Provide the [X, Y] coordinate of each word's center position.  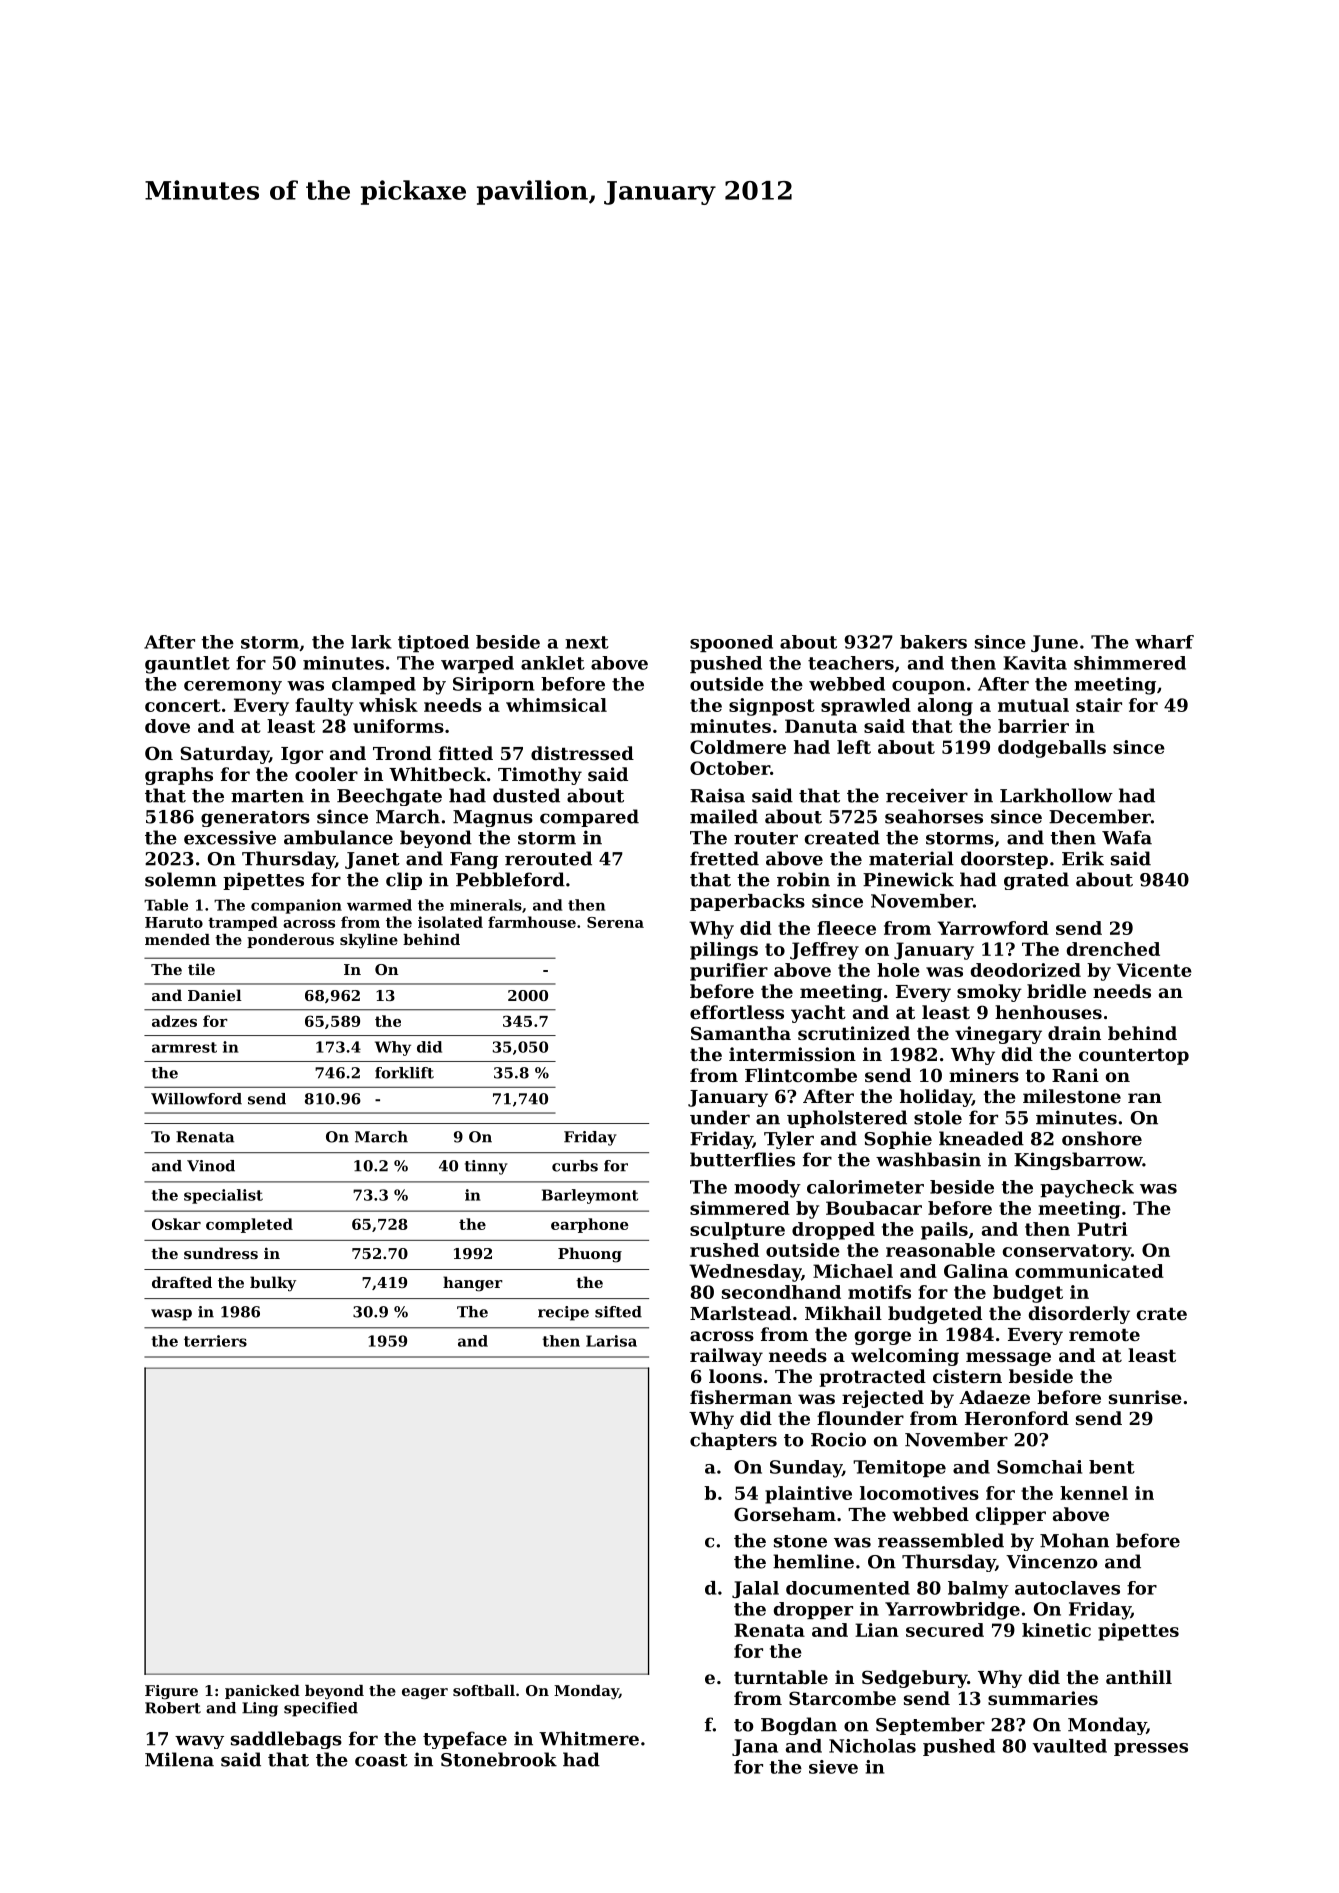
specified [321, 1709]
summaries [1043, 1698]
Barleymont [590, 1196]
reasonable [940, 1250]
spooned [731, 643]
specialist [223, 1196]
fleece [846, 928]
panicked [262, 1692]
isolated [450, 922]
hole [898, 970]
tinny [486, 1167]
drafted [182, 1282]
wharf [1164, 642]
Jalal [755, 1589]
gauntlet [187, 665]
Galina [976, 1271]
